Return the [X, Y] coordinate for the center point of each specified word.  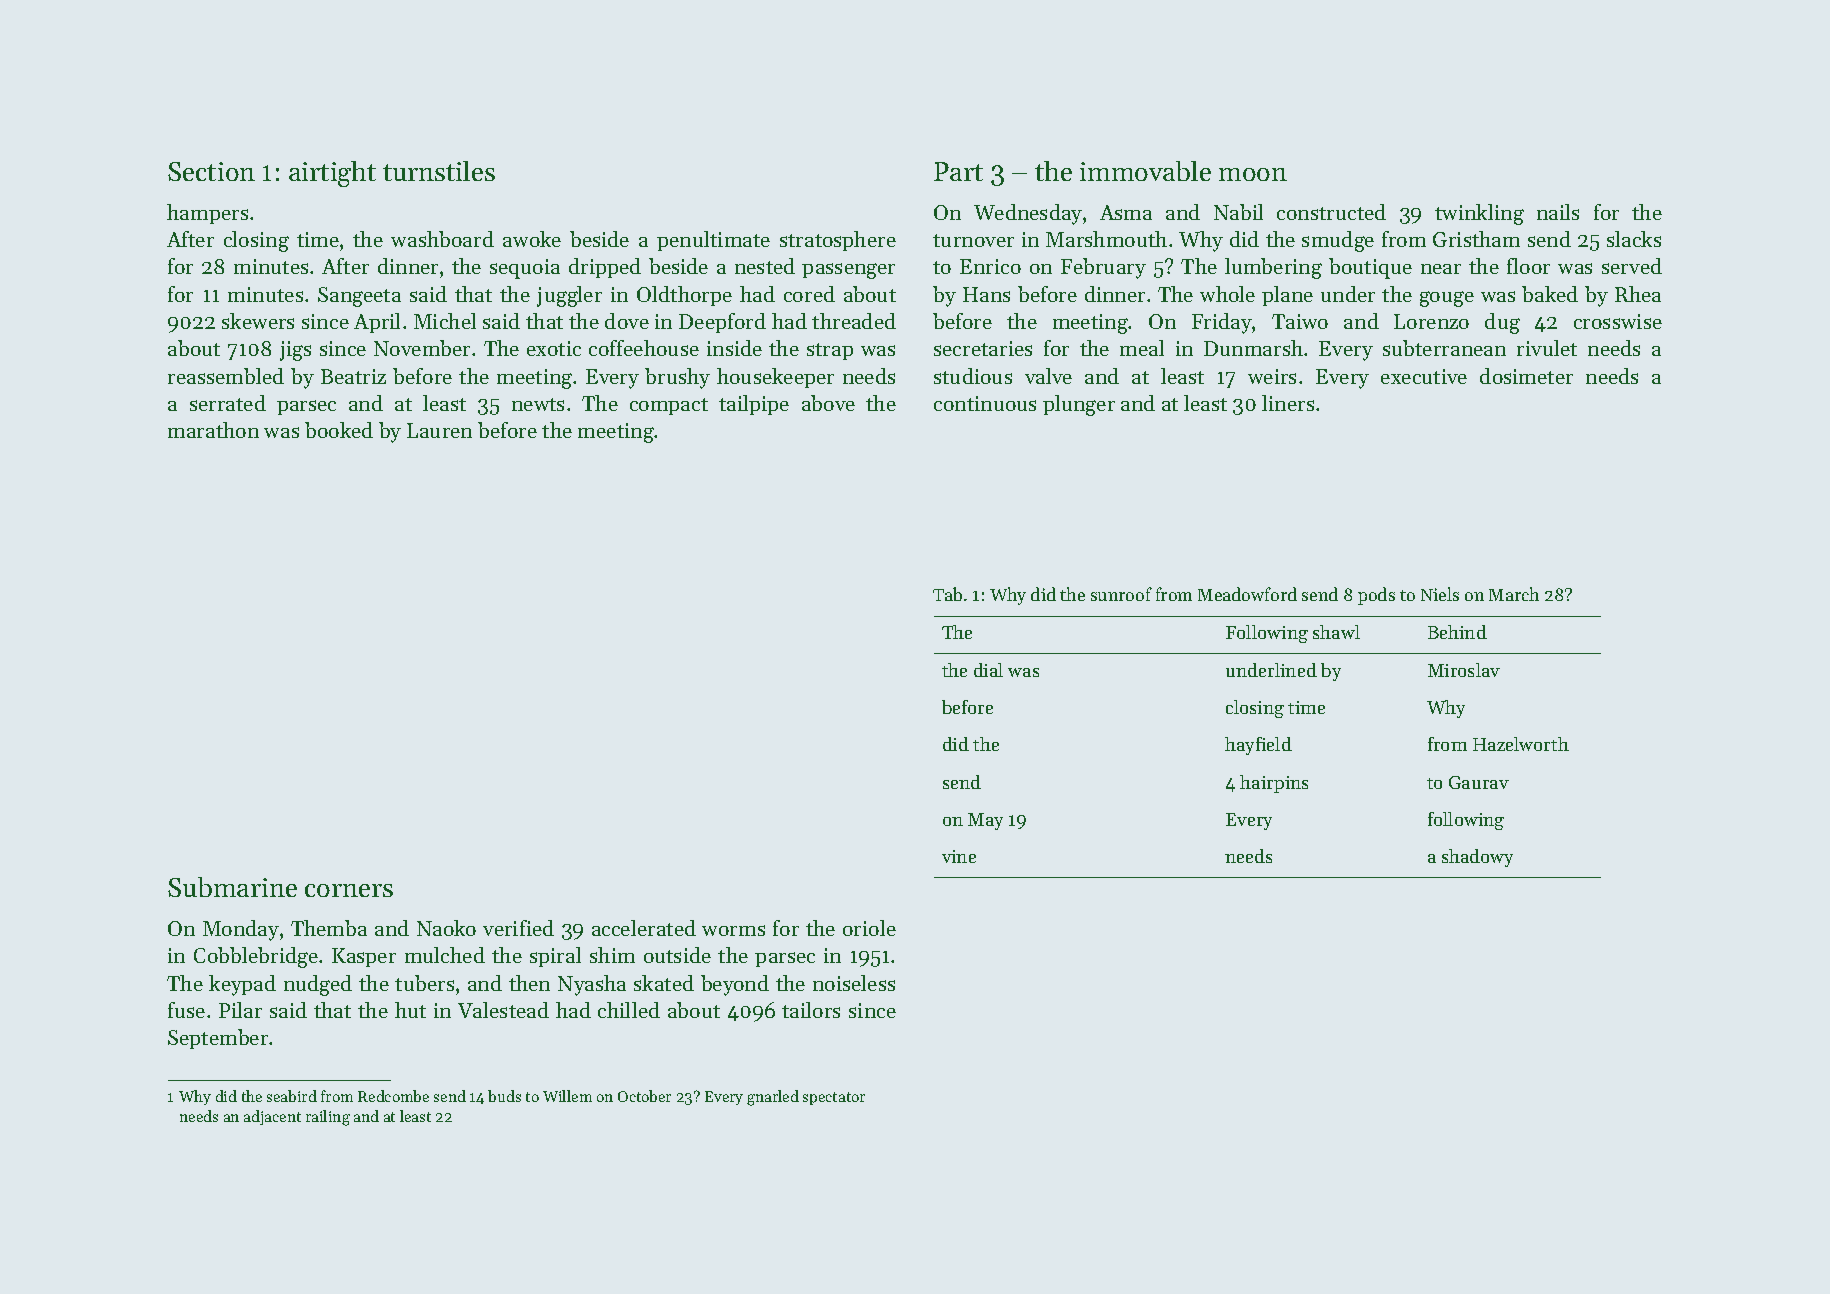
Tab [947, 594]
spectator [834, 1098]
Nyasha [592, 985]
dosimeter [1526, 376]
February [1103, 268]
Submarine [232, 887]
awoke [532, 239]
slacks [1634, 239]
